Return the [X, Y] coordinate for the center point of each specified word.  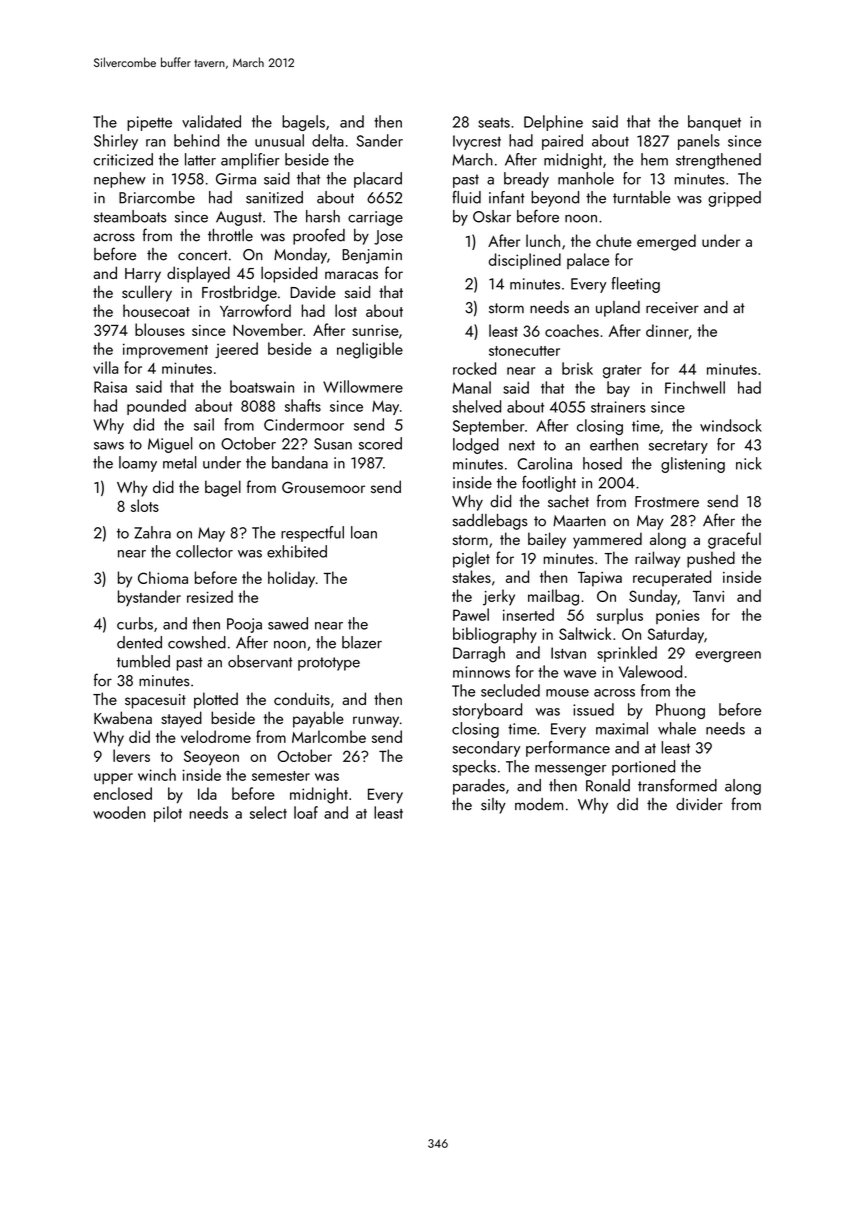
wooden [119, 812]
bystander [149, 598]
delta [328, 140]
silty [493, 806]
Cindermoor [304, 424]
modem [539, 804]
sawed [288, 623]
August [239, 218]
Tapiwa [600, 579]
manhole [586, 178]
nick [749, 463]
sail [204, 424]
